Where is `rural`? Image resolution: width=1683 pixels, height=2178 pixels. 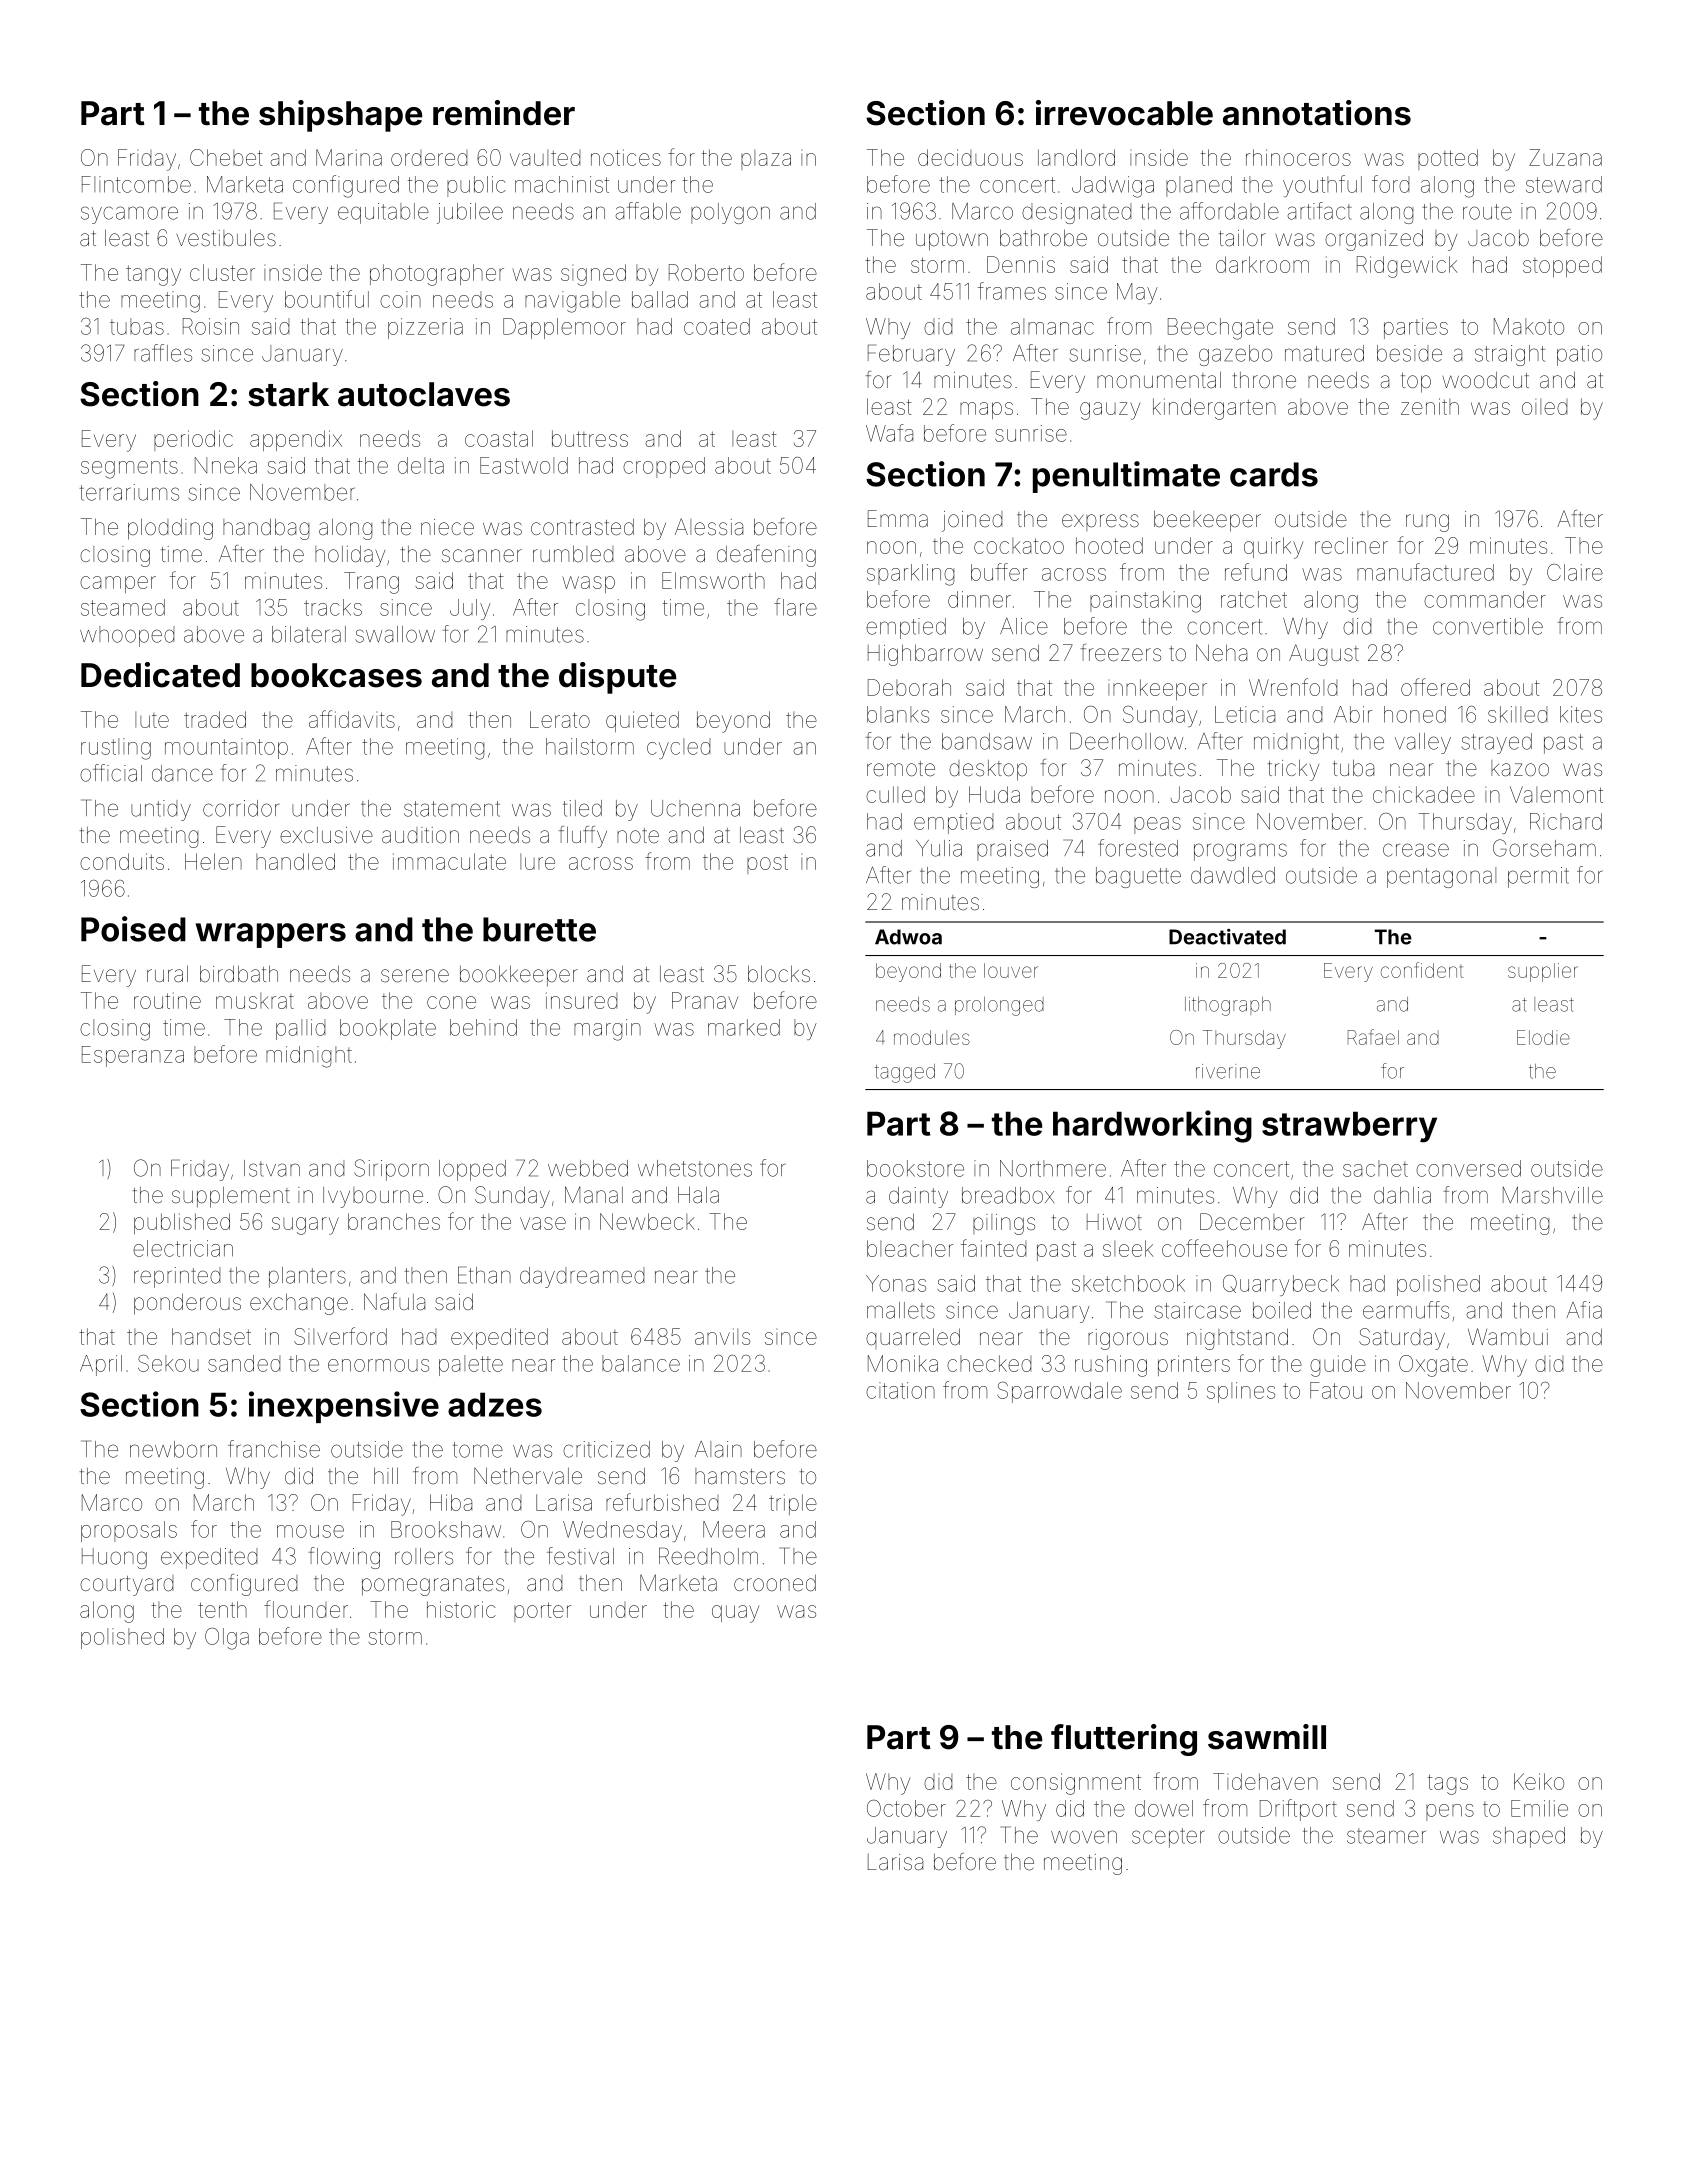
rural is located at coordinates (167, 974).
